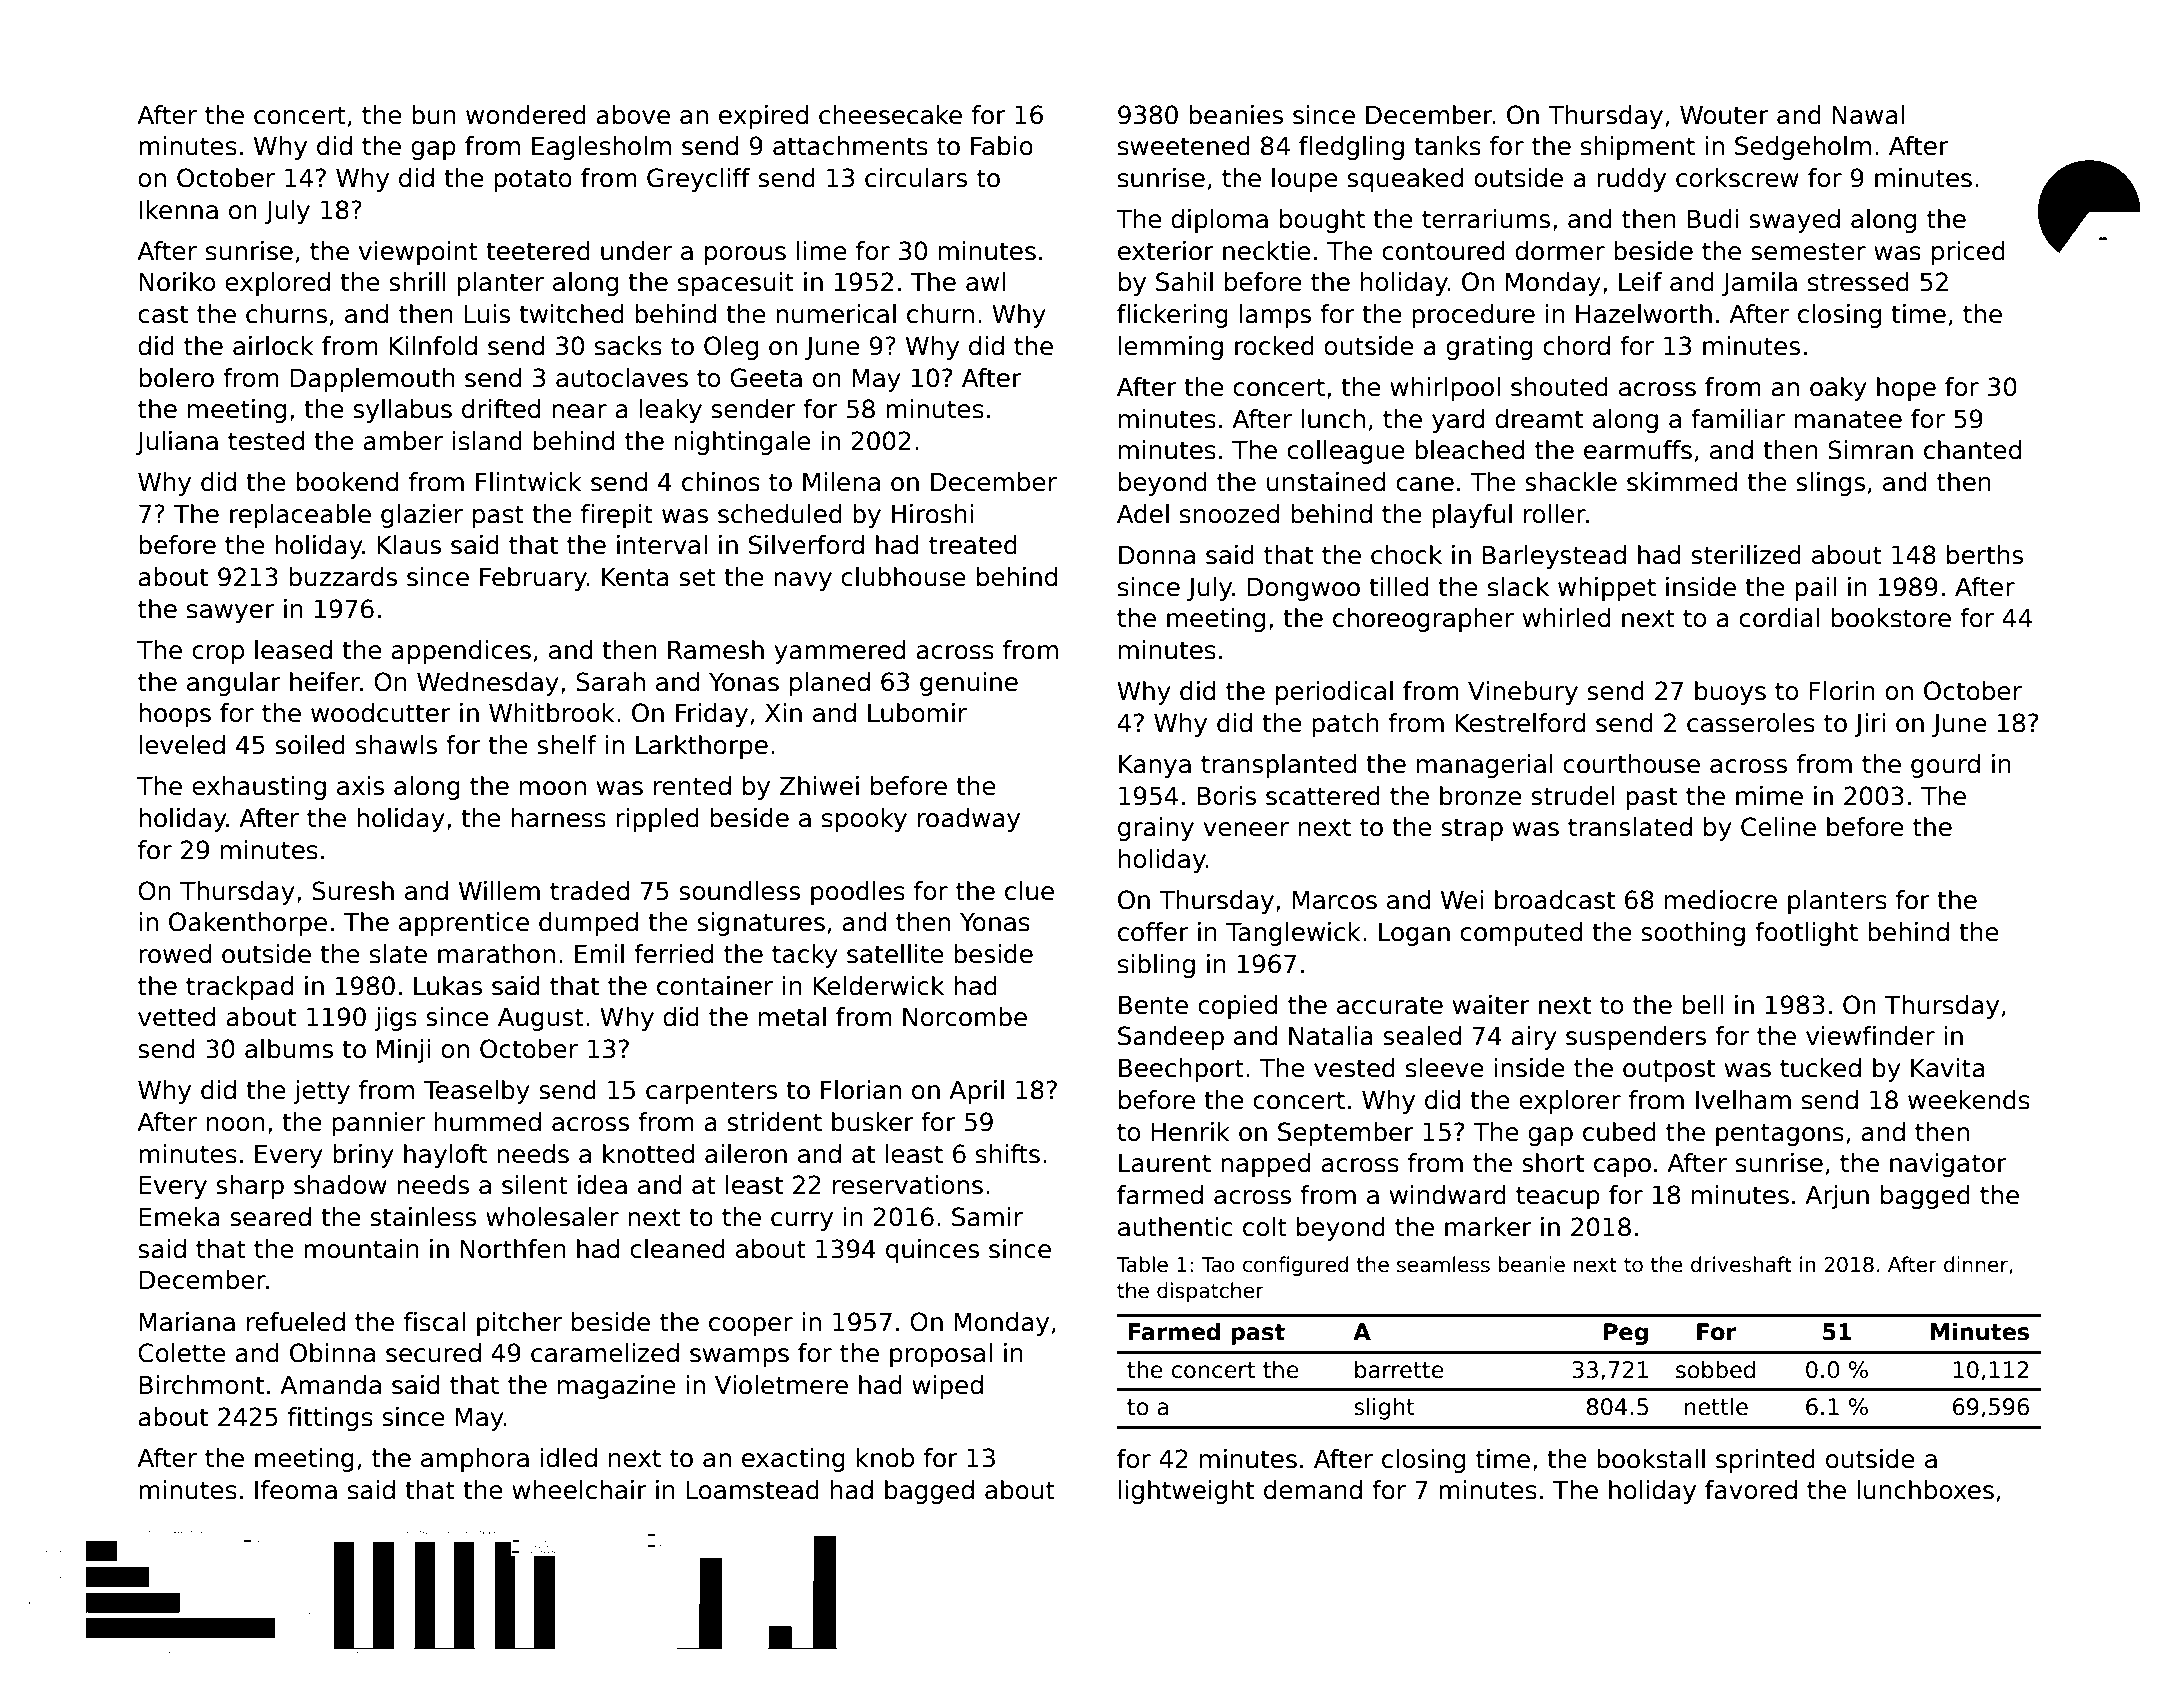  Describe the element at coordinates (1172, 316) in the document. I see `flickering` at that location.
